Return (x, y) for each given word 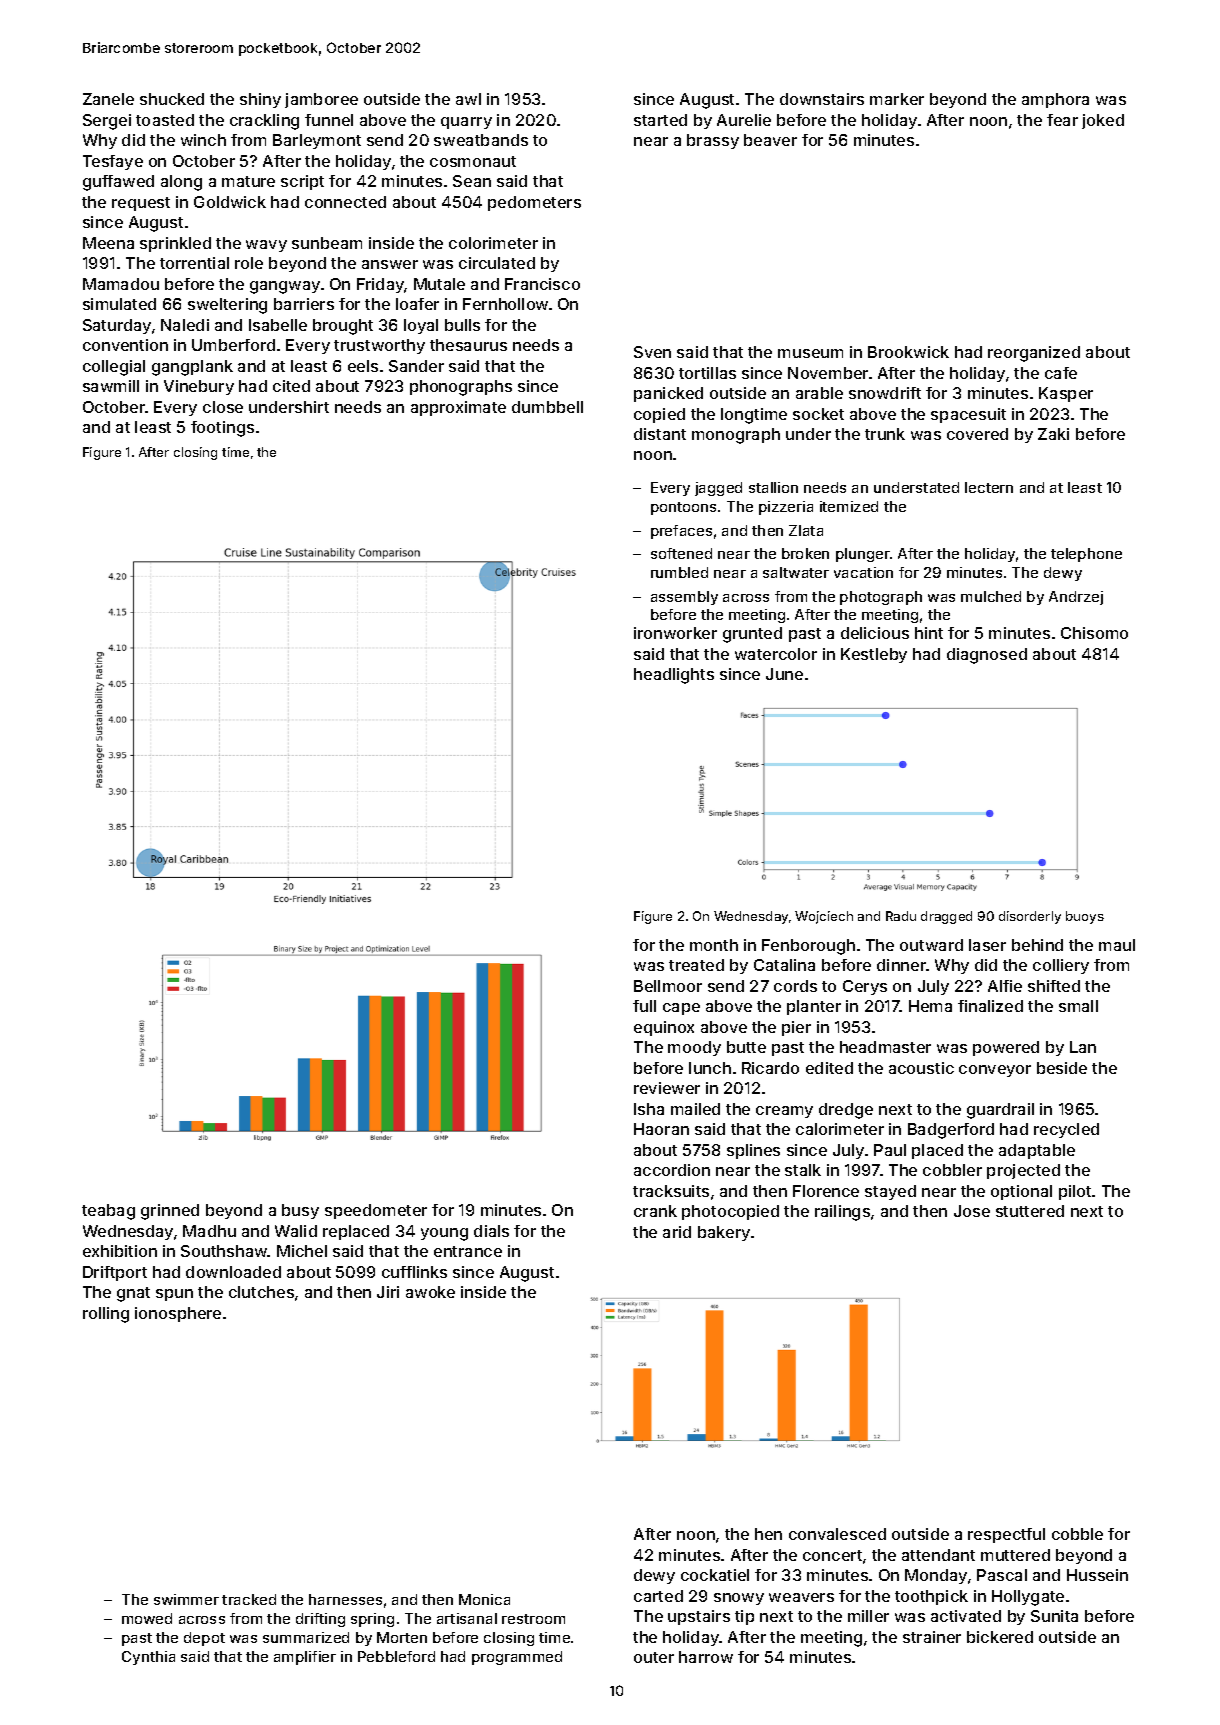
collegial (114, 368)
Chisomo (1094, 633)
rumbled (679, 572)
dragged (946, 917)
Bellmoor (668, 986)
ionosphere (178, 1314)
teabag (108, 1212)
